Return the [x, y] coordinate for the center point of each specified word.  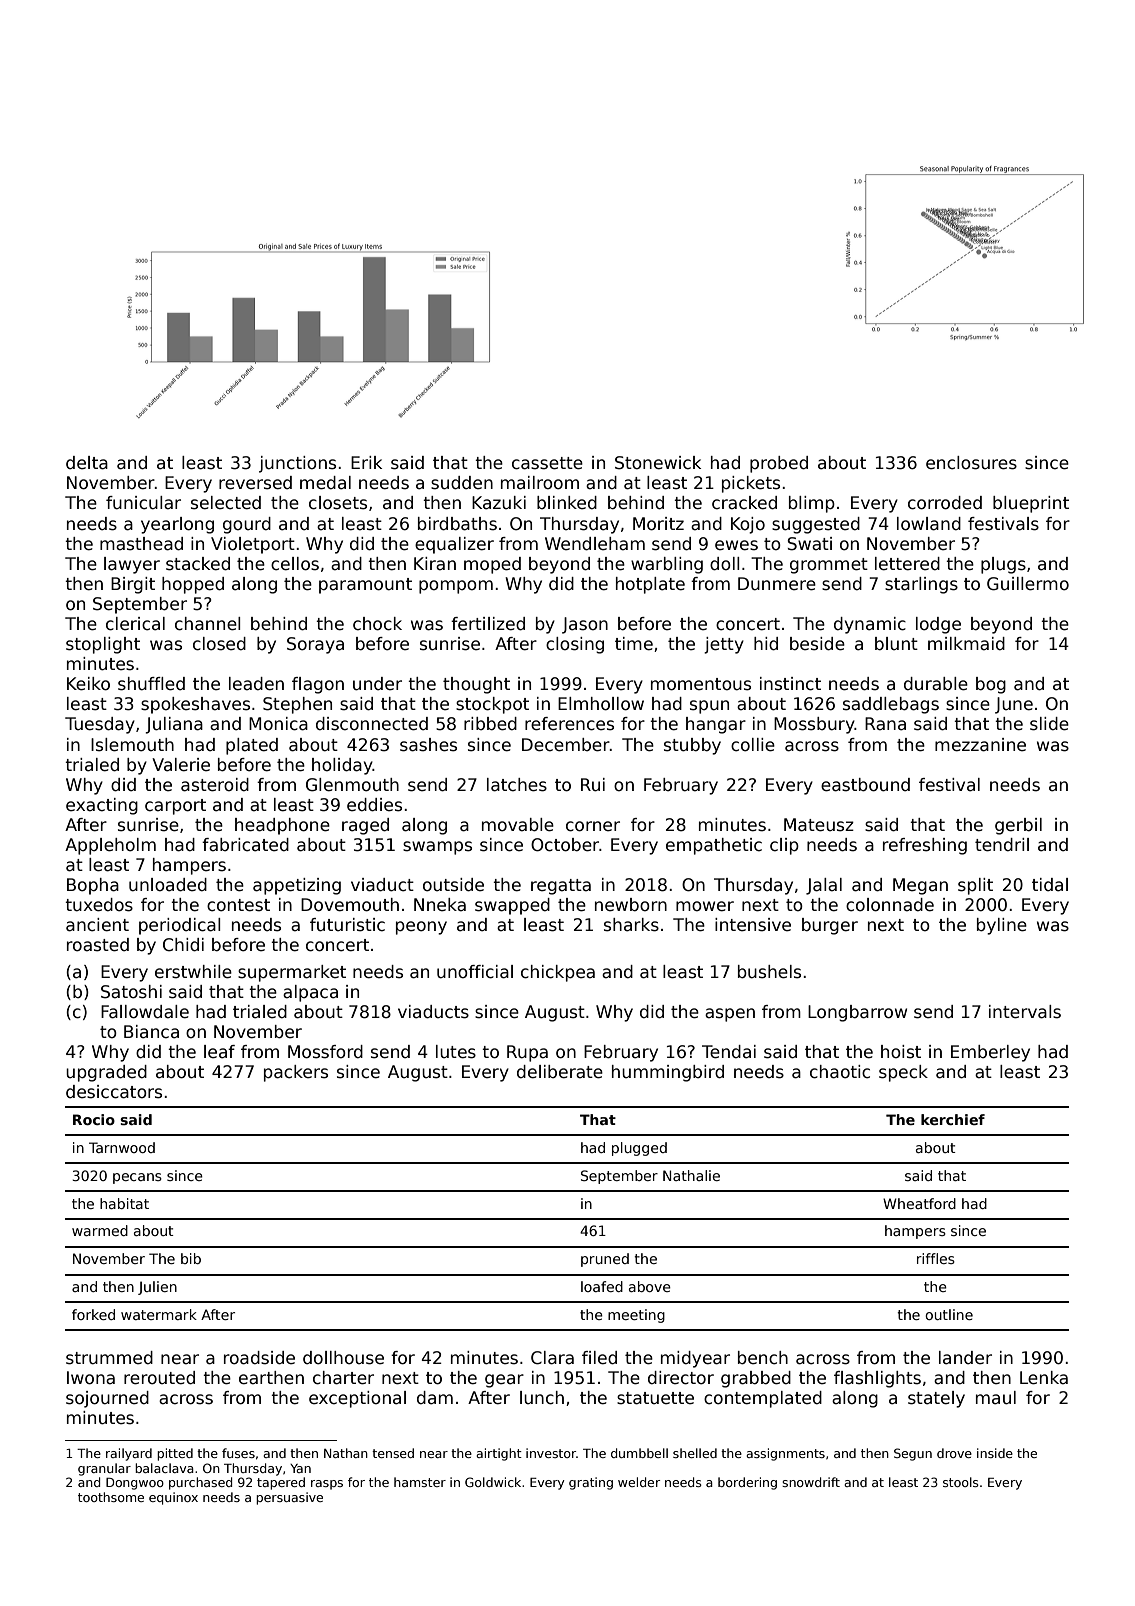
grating [591, 1483]
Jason [585, 625]
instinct [790, 684]
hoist [901, 1052]
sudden [462, 483]
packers [296, 1073]
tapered [281, 1483]
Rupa [527, 1053]
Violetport [253, 545]
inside [995, 1453]
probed [779, 464]
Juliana [174, 725]
